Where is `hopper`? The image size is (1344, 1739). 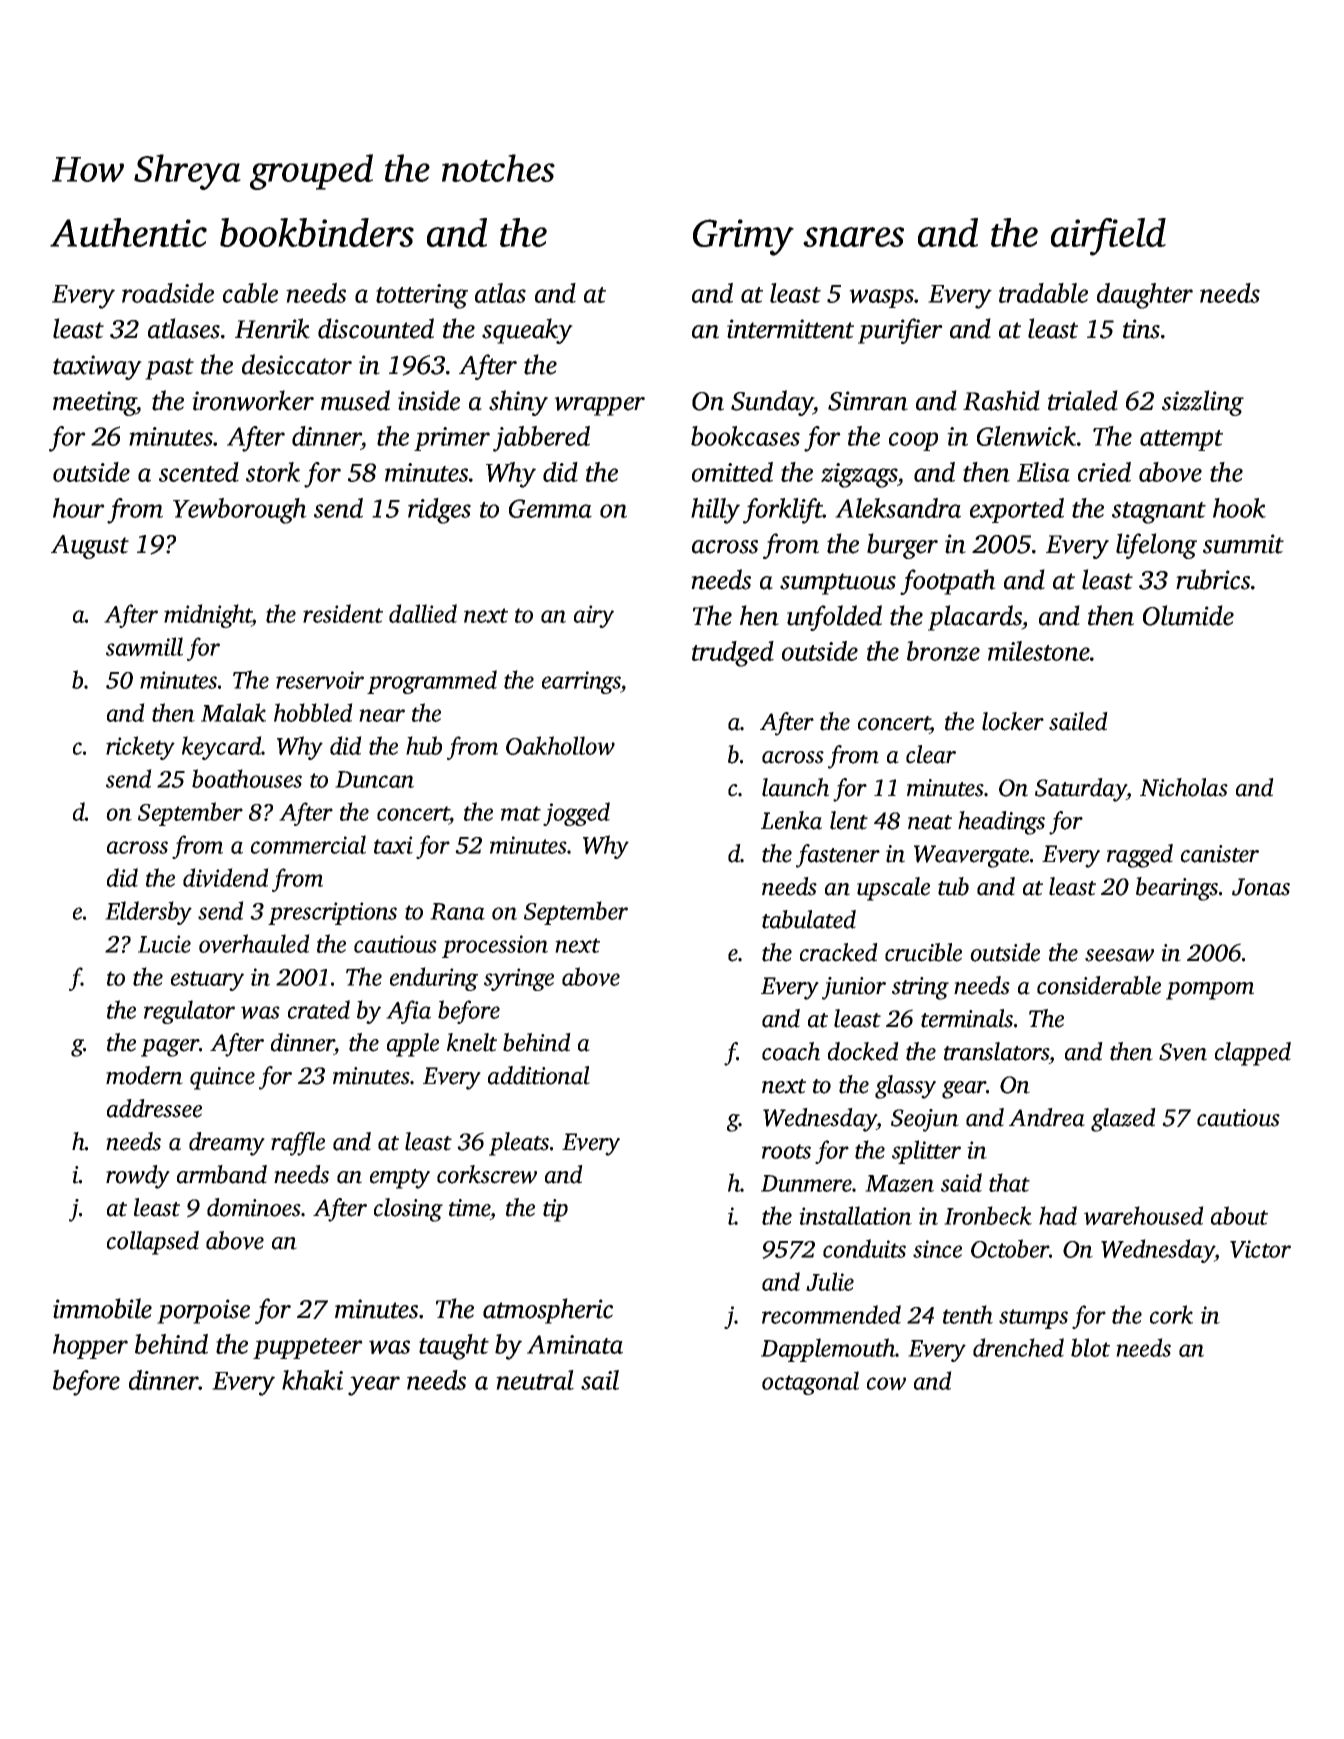 hopper is located at coordinates (90, 1346).
